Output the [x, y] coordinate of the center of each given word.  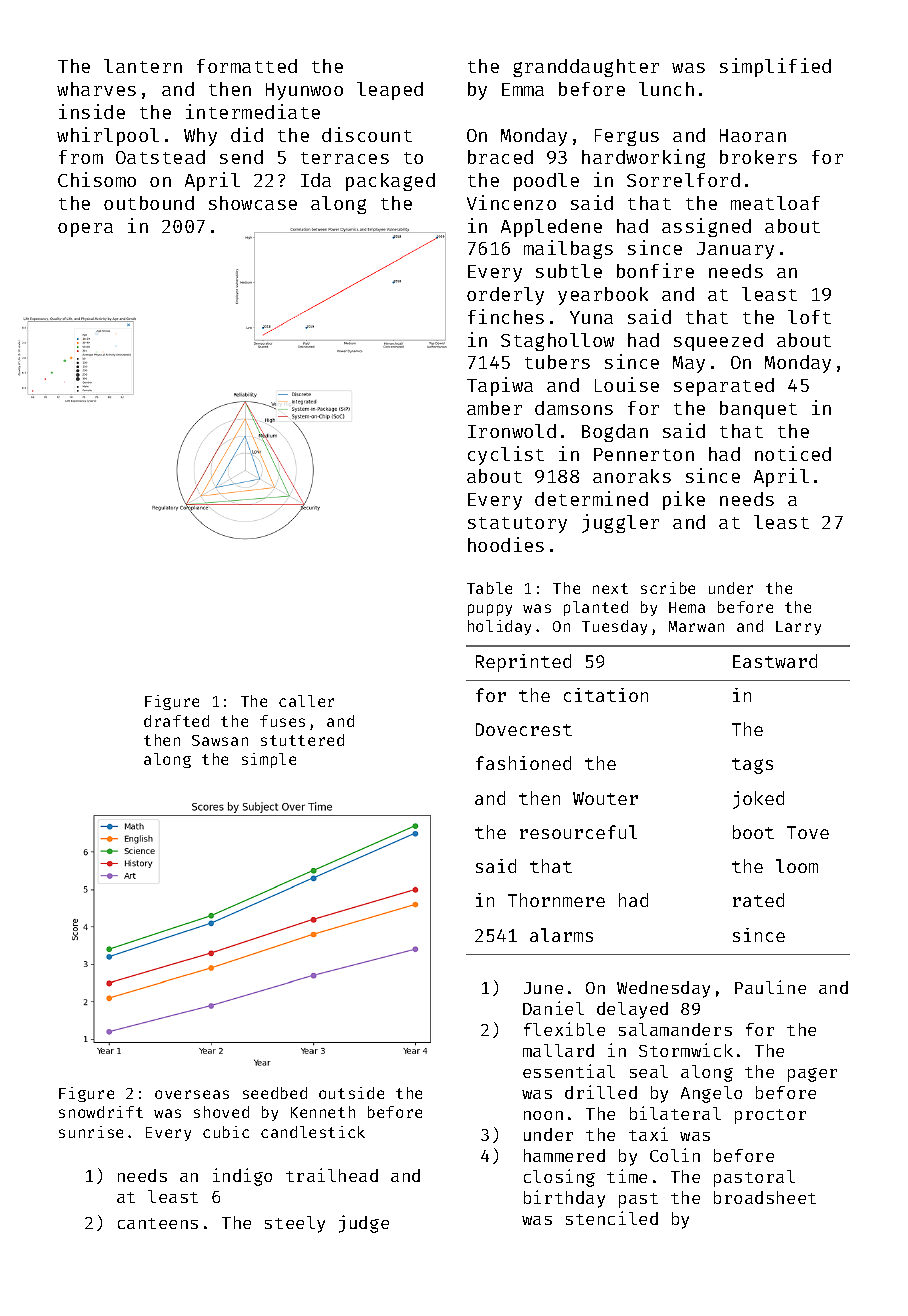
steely [295, 1224]
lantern [143, 66]
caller [306, 701]
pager [812, 1075]
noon [543, 1115]
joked [758, 800]
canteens [158, 1223]
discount [367, 134]
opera [85, 230]
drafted [176, 721]
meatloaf [775, 203]
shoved [221, 1112]
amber [494, 408]
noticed [793, 453]
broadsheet [765, 1197]
